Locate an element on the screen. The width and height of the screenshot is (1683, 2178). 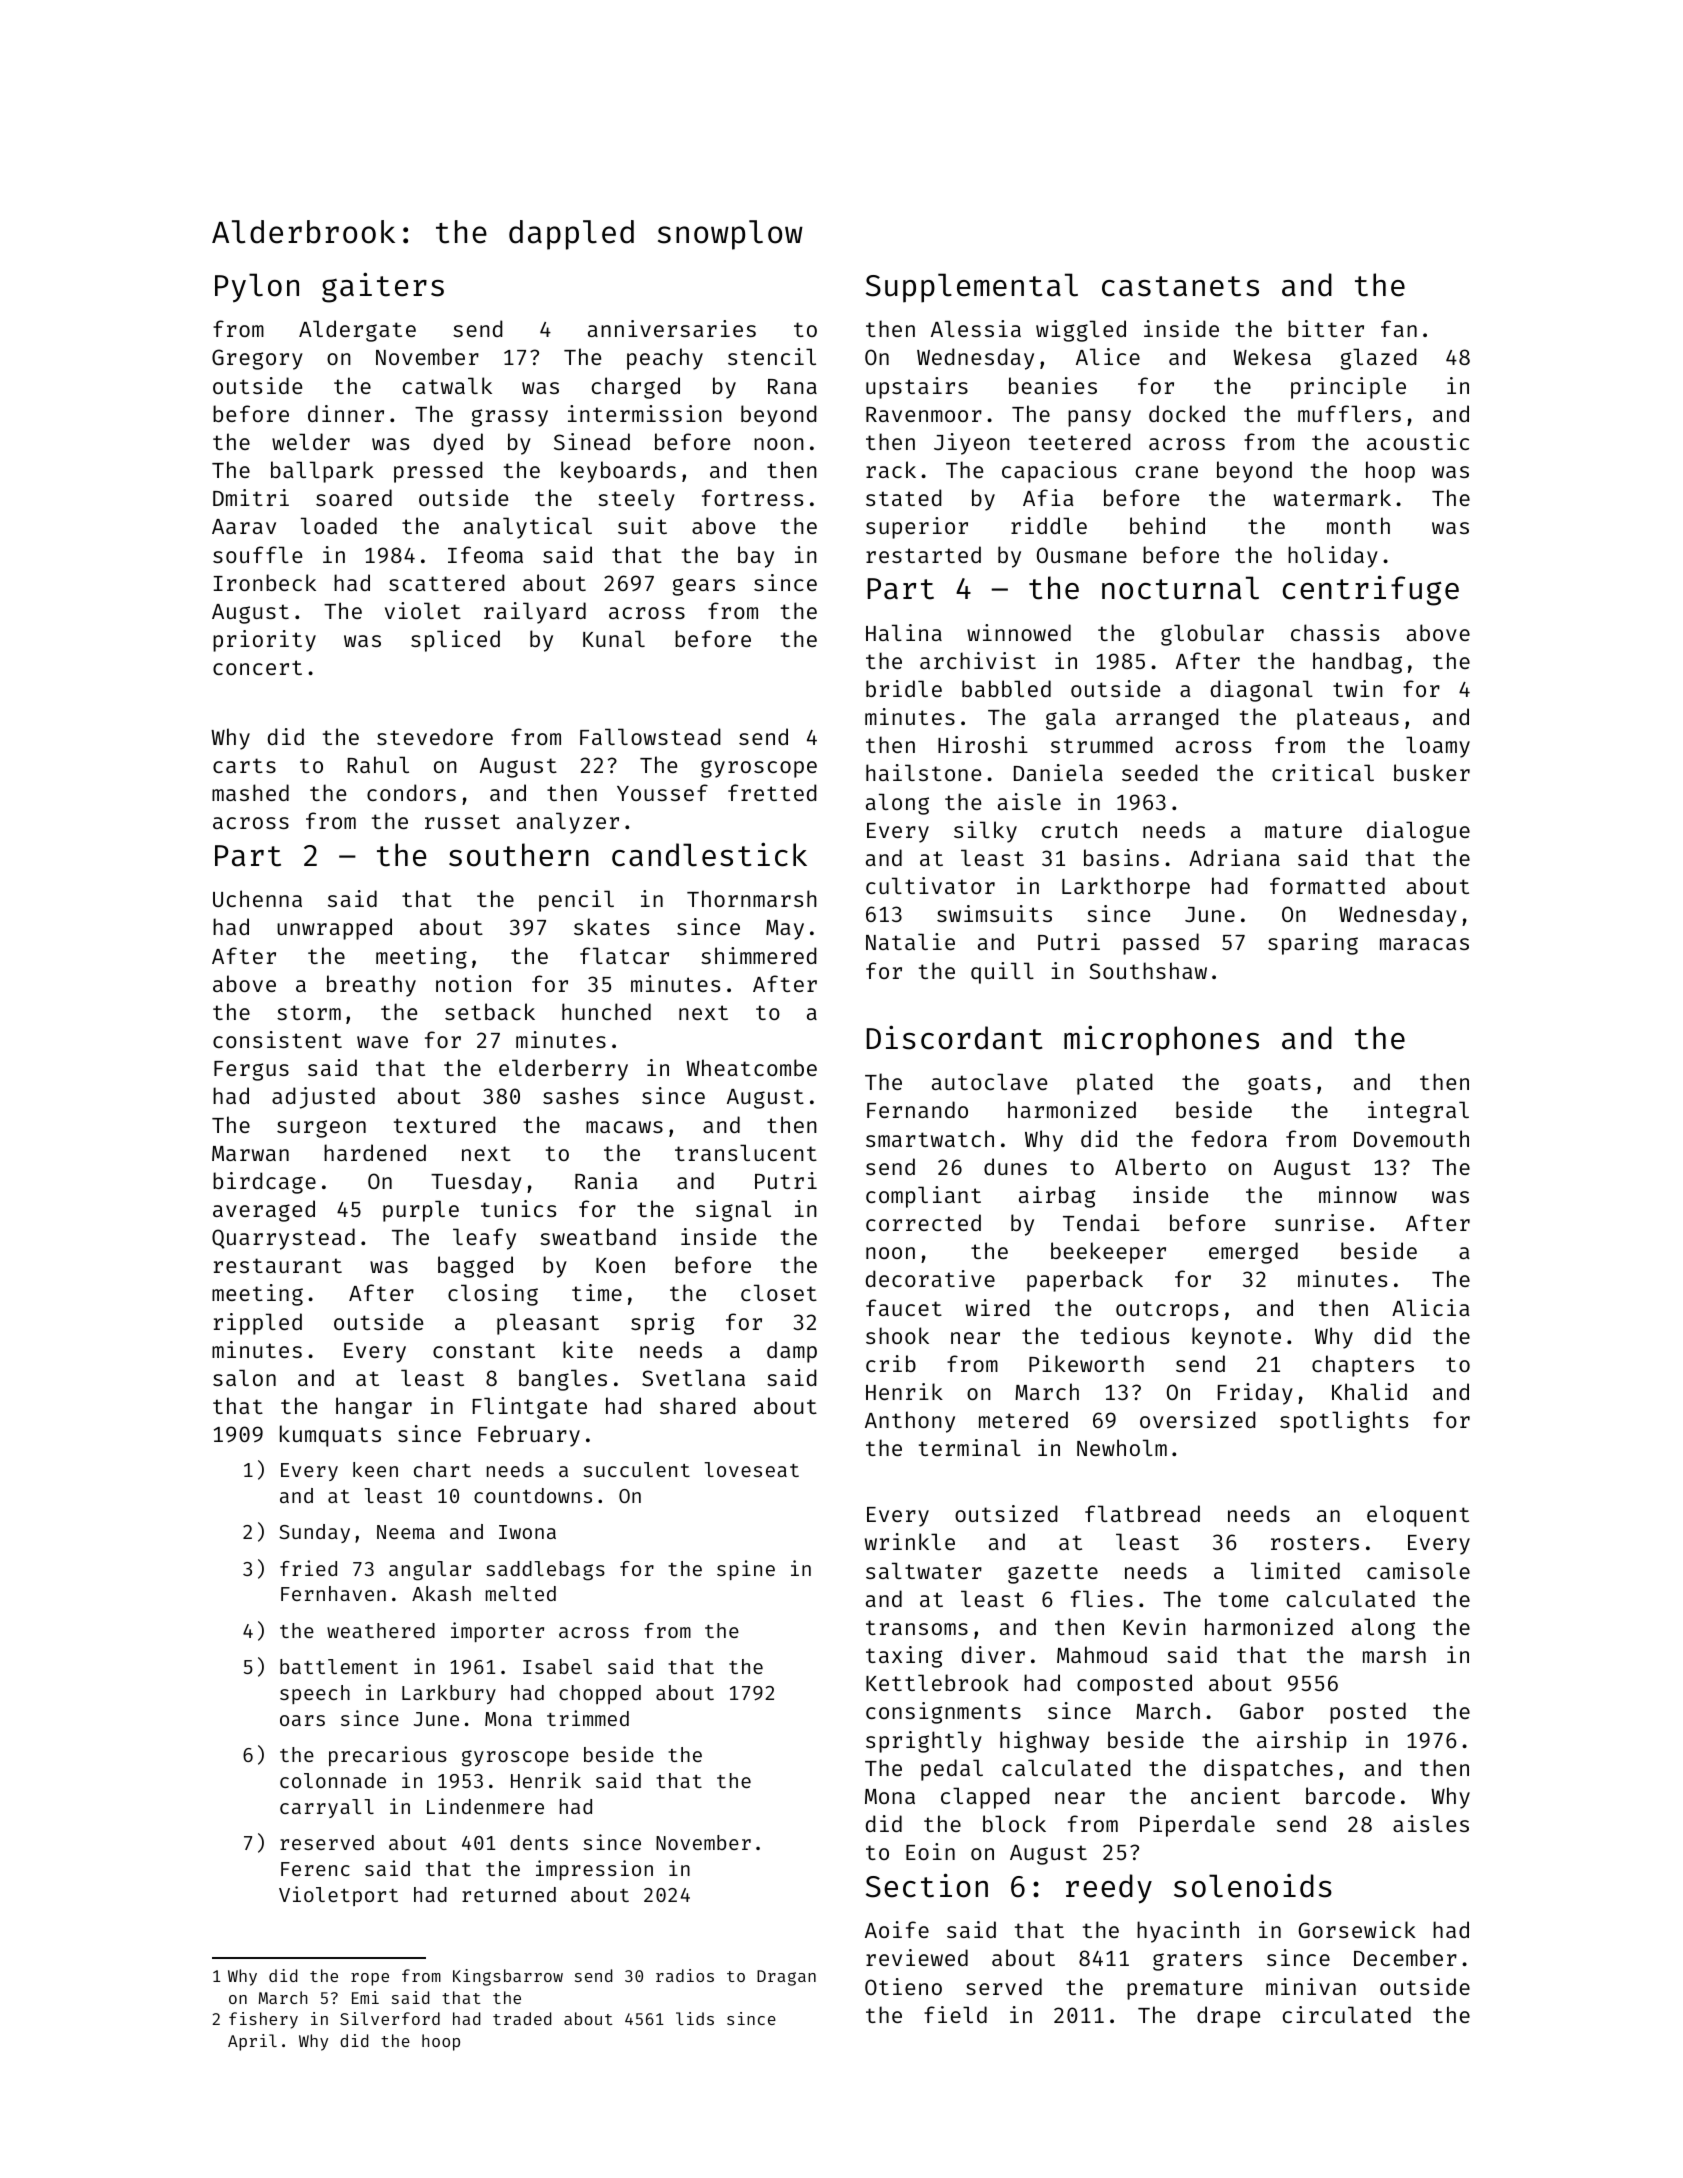
autoclave is located at coordinates (989, 1081).
